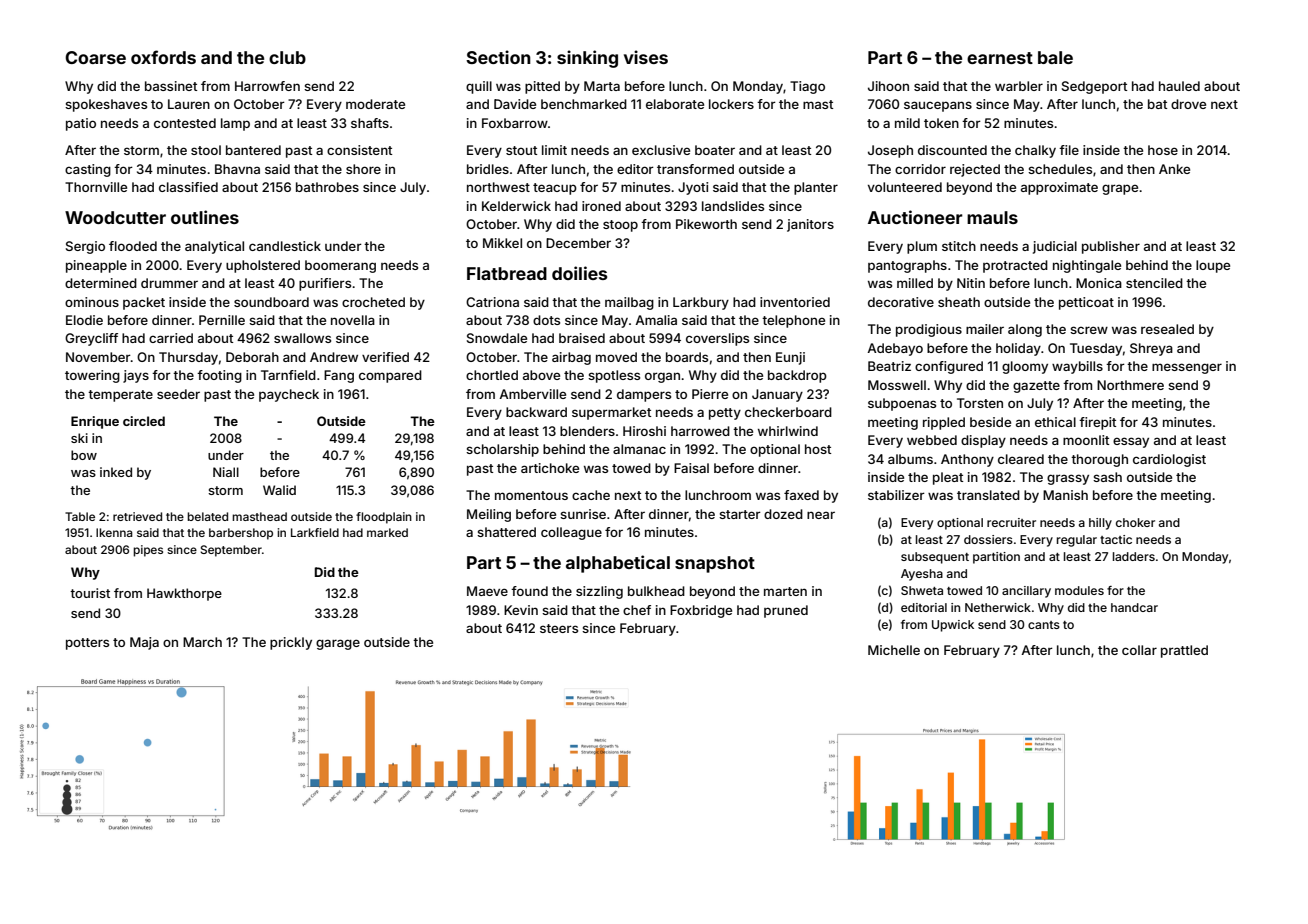  What do you see at coordinates (1055, 57) in the image?
I see `bale` at bounding box center [1055, 57].
